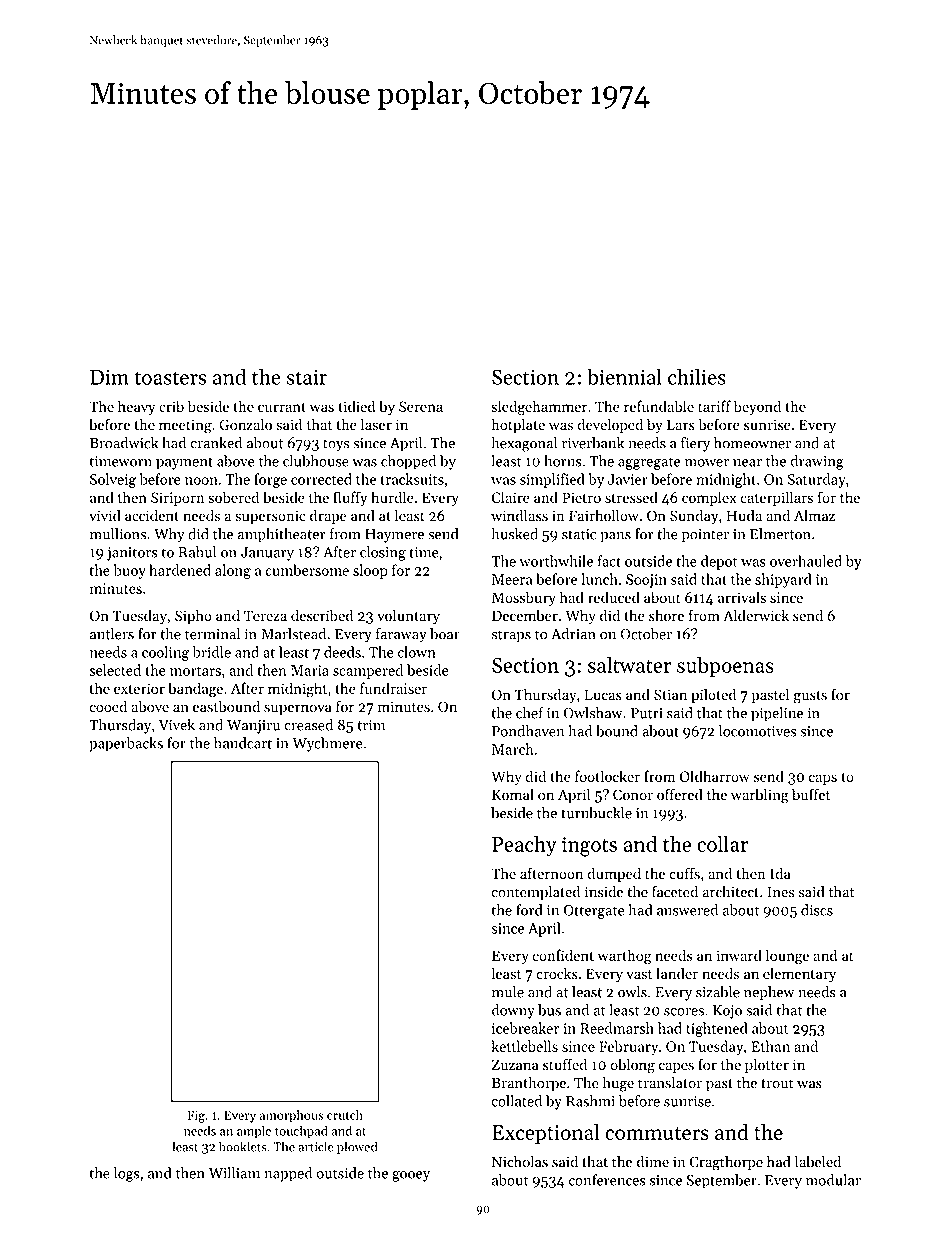 The width and height of the screenshot is (952, 1233). Describe the element at coordinates (376, 424) in the screenshot. I see `laser` at that location.
